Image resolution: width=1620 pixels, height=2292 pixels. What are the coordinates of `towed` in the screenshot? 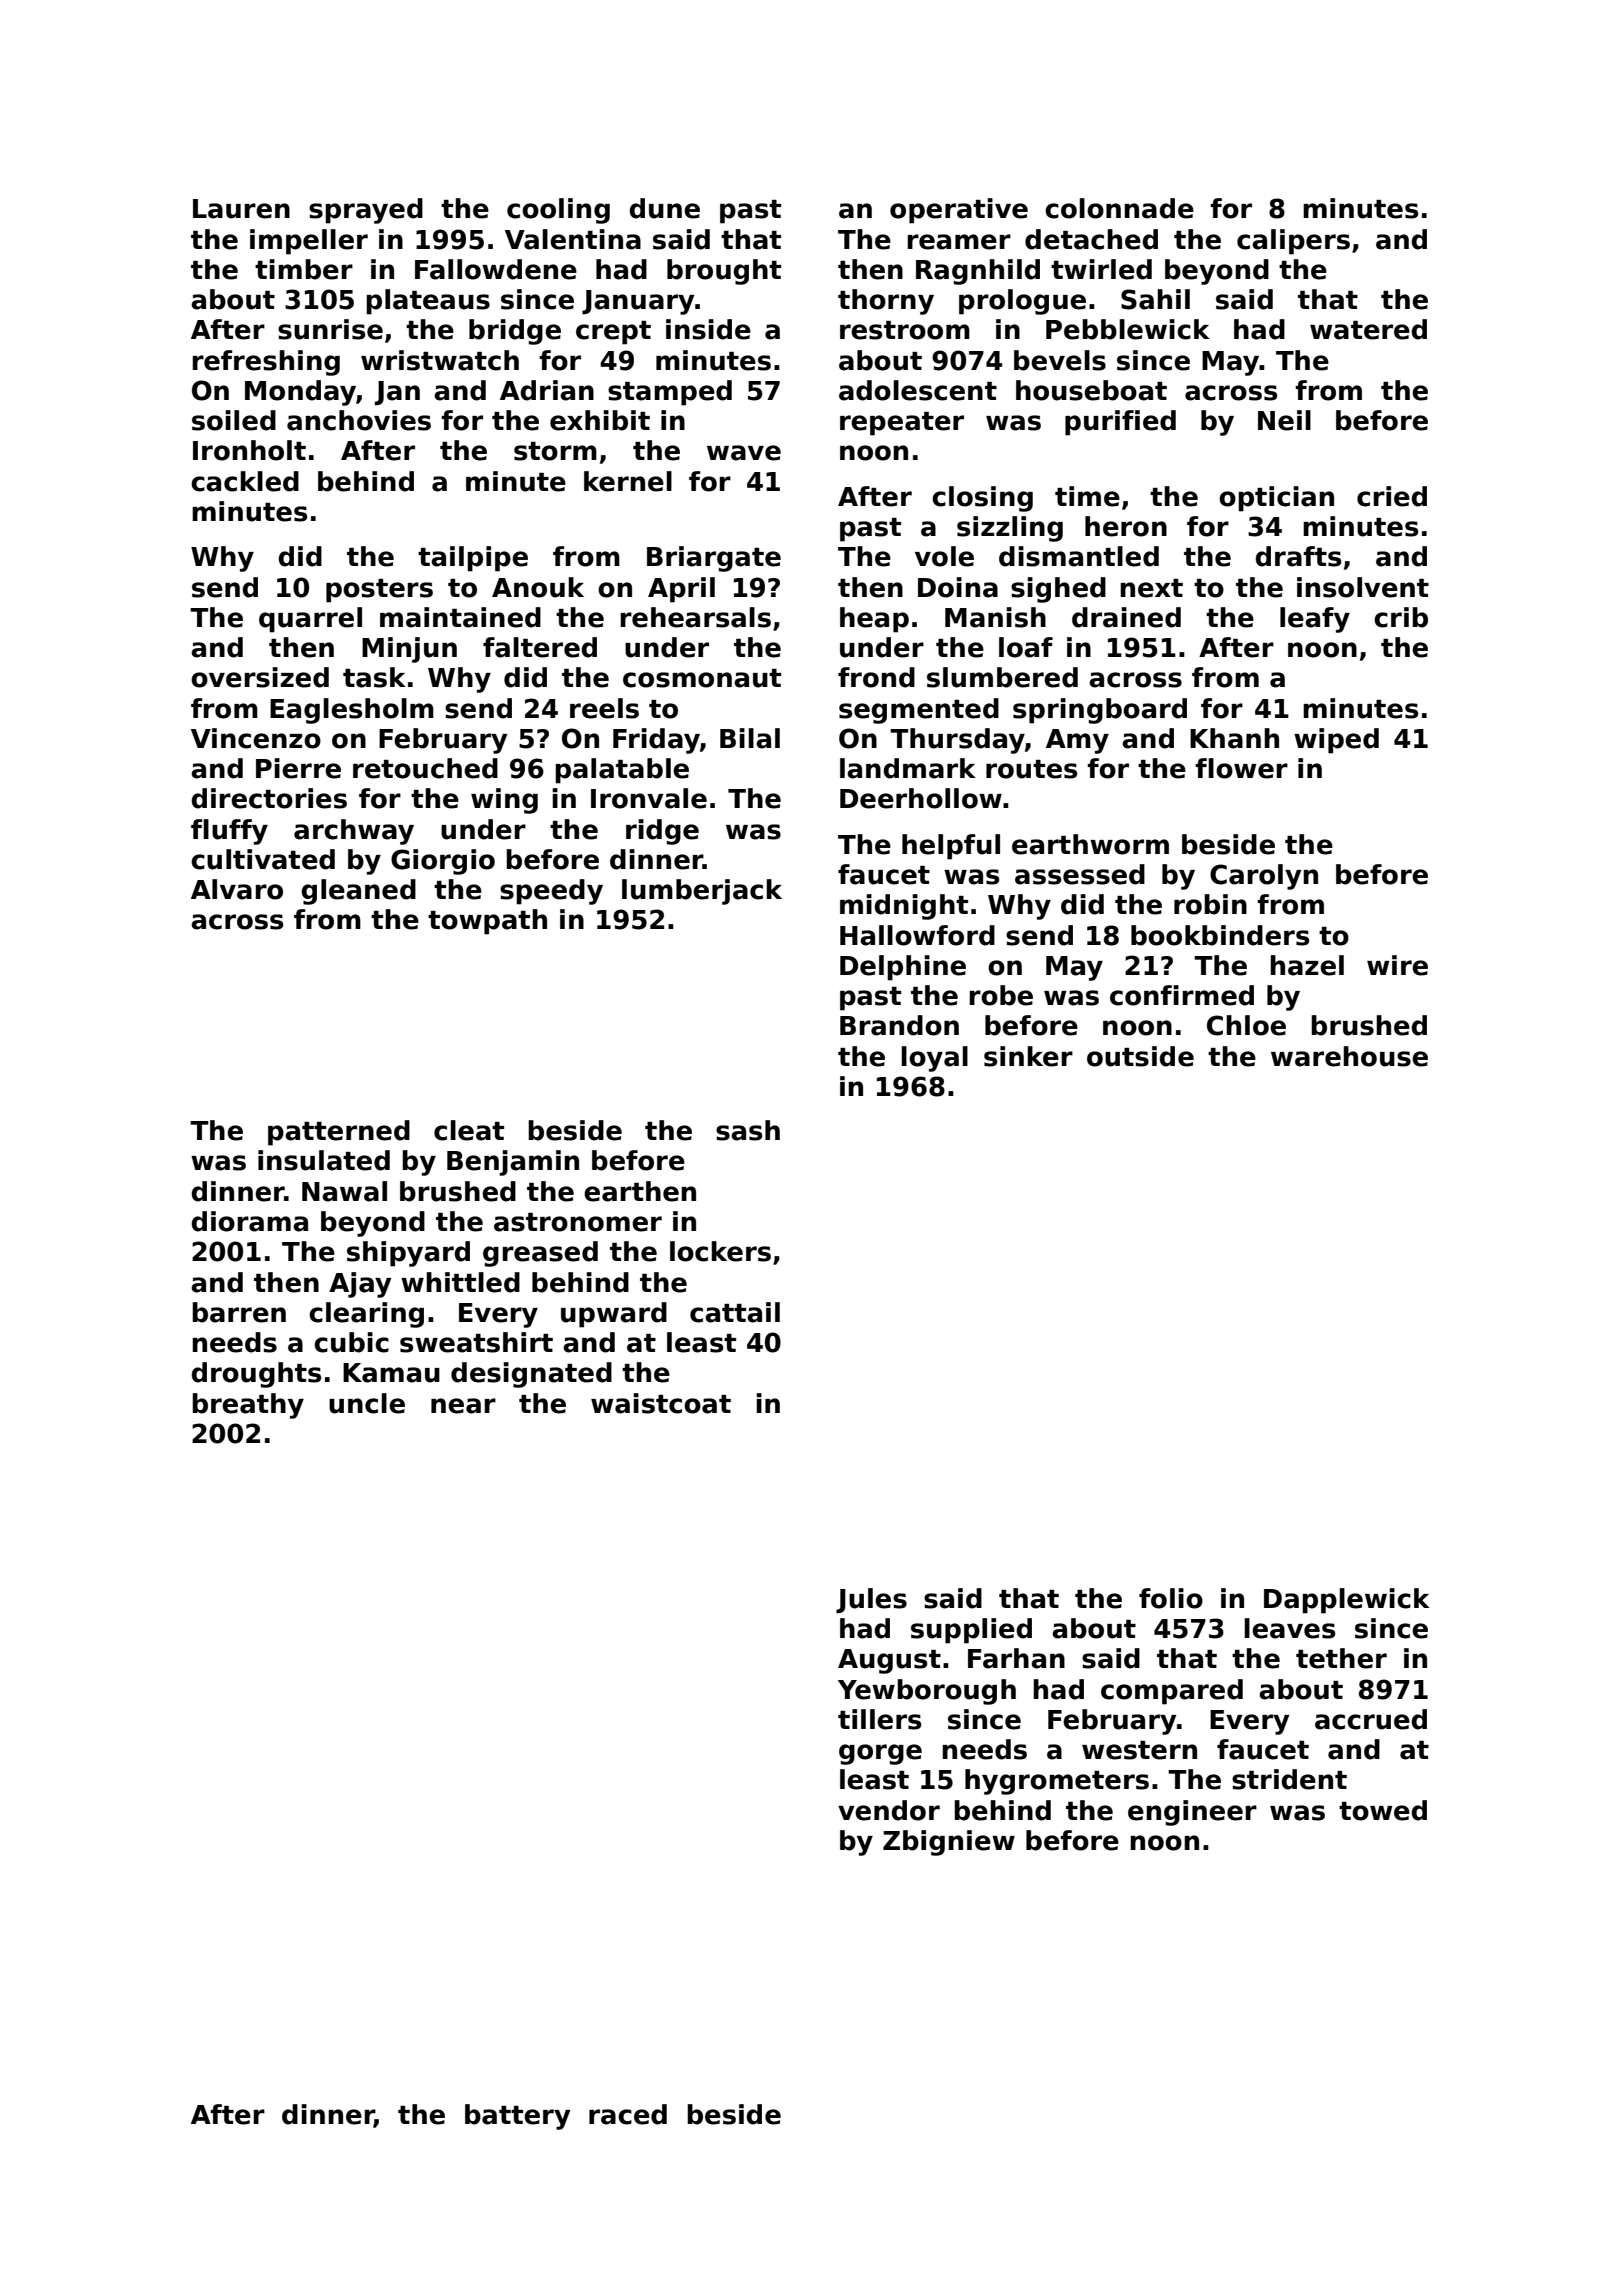 It's located at (1383, 1810).
